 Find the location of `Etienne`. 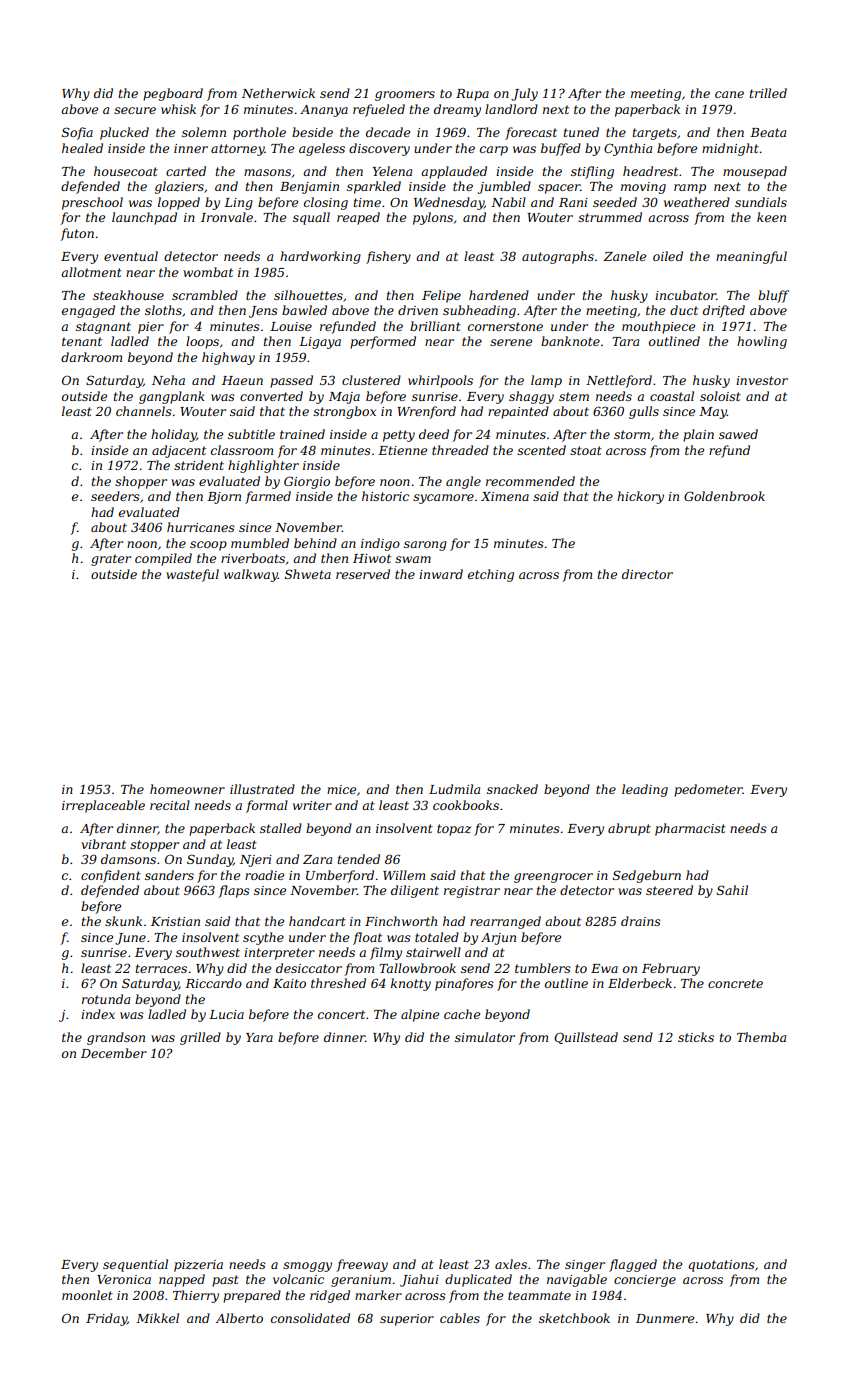

Etienne is located at coordinates (402, 450).
